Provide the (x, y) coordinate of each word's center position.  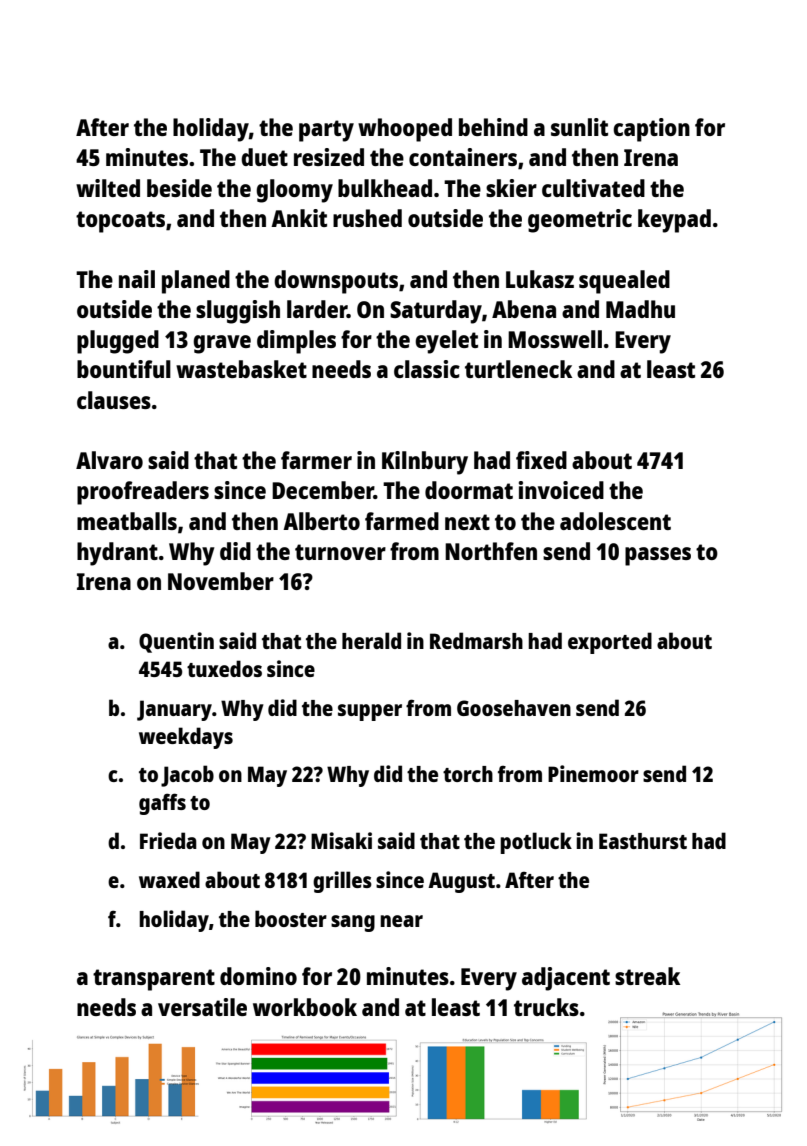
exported (610, 643)
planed (196, 282)
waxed (169, 879)
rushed (367, 218)
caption (651, 130)
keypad (674, 221)
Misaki (341, 840)
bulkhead (385, 188)
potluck (536, 843)
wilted (108, 188)
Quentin (176, 642)
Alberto (321, 521)
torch (468, 774)
